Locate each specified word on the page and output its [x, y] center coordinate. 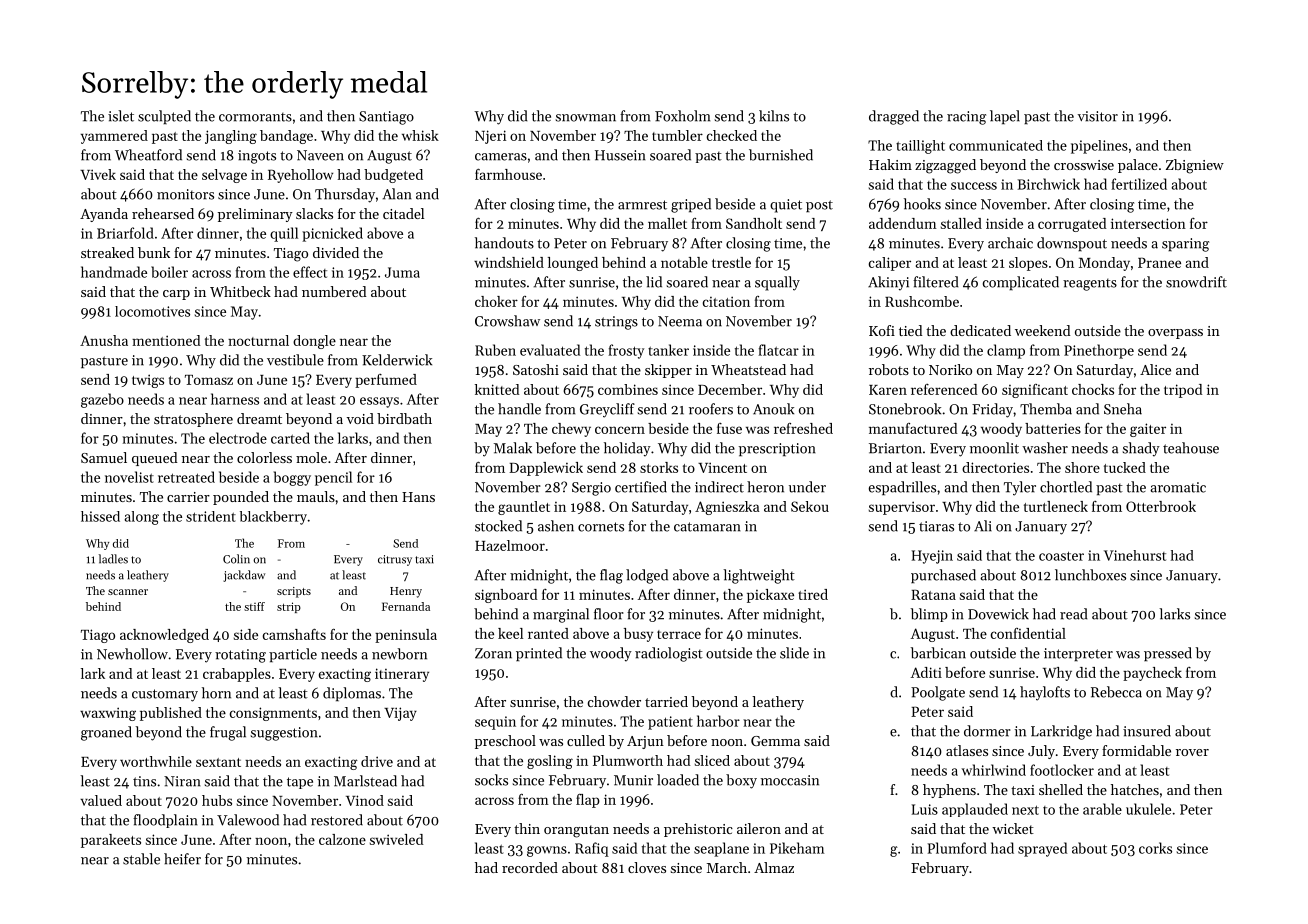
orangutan [576, 831]
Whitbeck [240, 291]
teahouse [1191, 448]
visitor [1098, 116]
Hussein [620, 155]
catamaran [707, 527]
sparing [1185, 245]
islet [121, 116]
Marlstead [365, 781]
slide [794, 653]
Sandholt [754, 223]
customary [165, 695]
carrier [188, 497]
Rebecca [1116, 692]
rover [1192, 752]
